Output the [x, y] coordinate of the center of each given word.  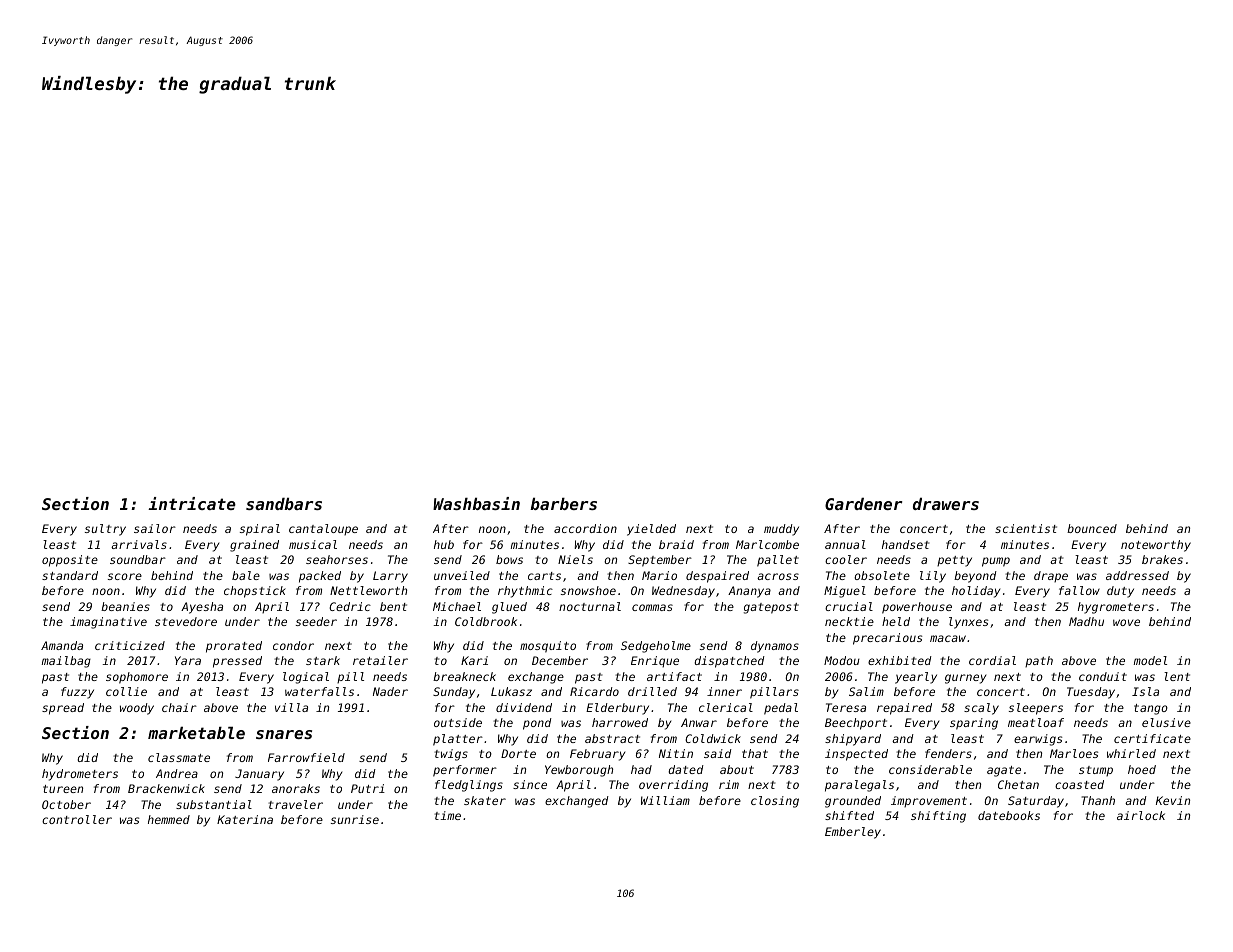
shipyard [853, 740]
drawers [946, 504]
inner [724, 691]
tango [1151, 709]
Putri [368, 788]
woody [137, 709]
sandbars [284, 504]
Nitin [676, 753]
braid [676, 544]
